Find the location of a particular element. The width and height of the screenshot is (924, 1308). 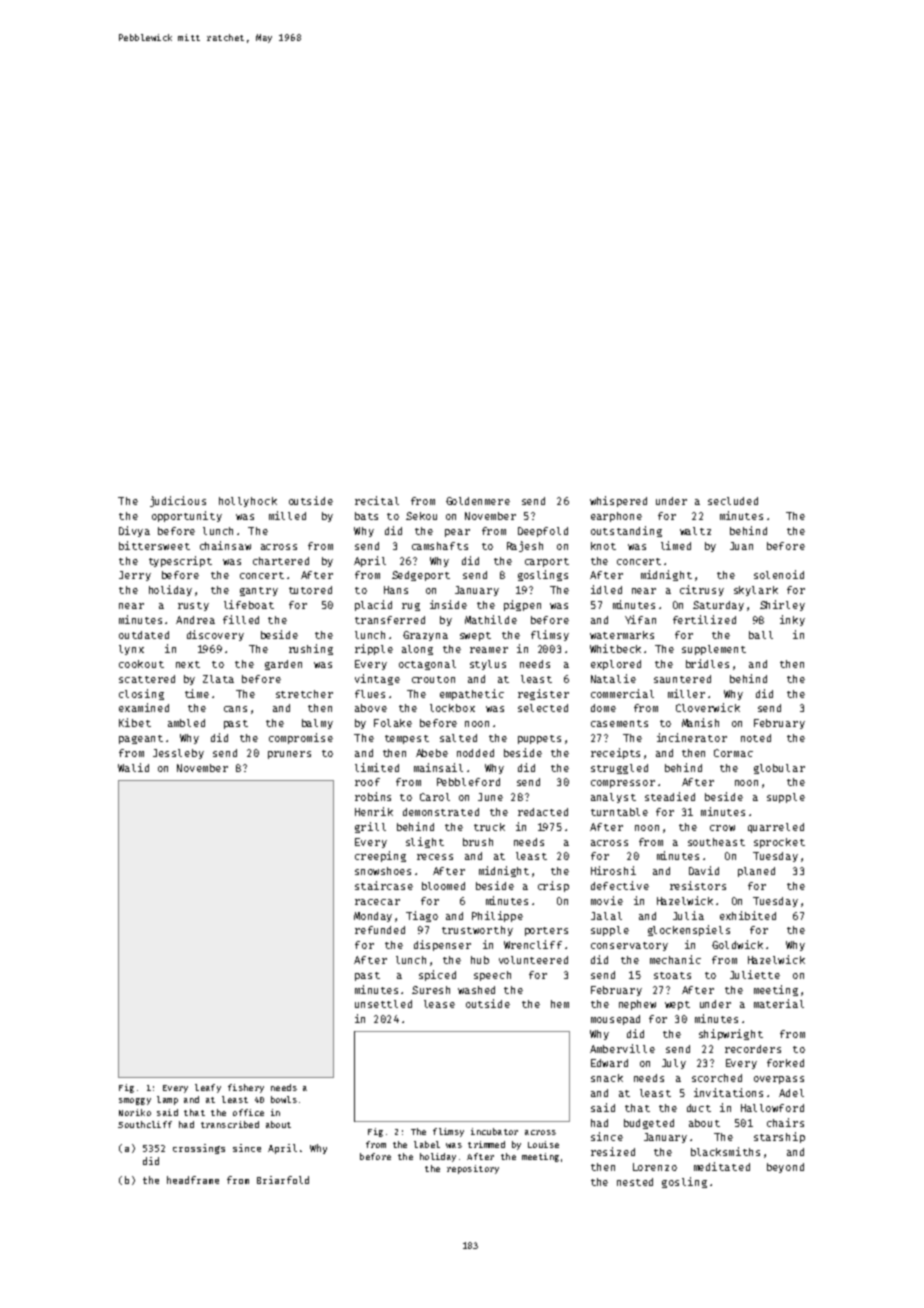

whispered is located at coordinates (618, 501).
